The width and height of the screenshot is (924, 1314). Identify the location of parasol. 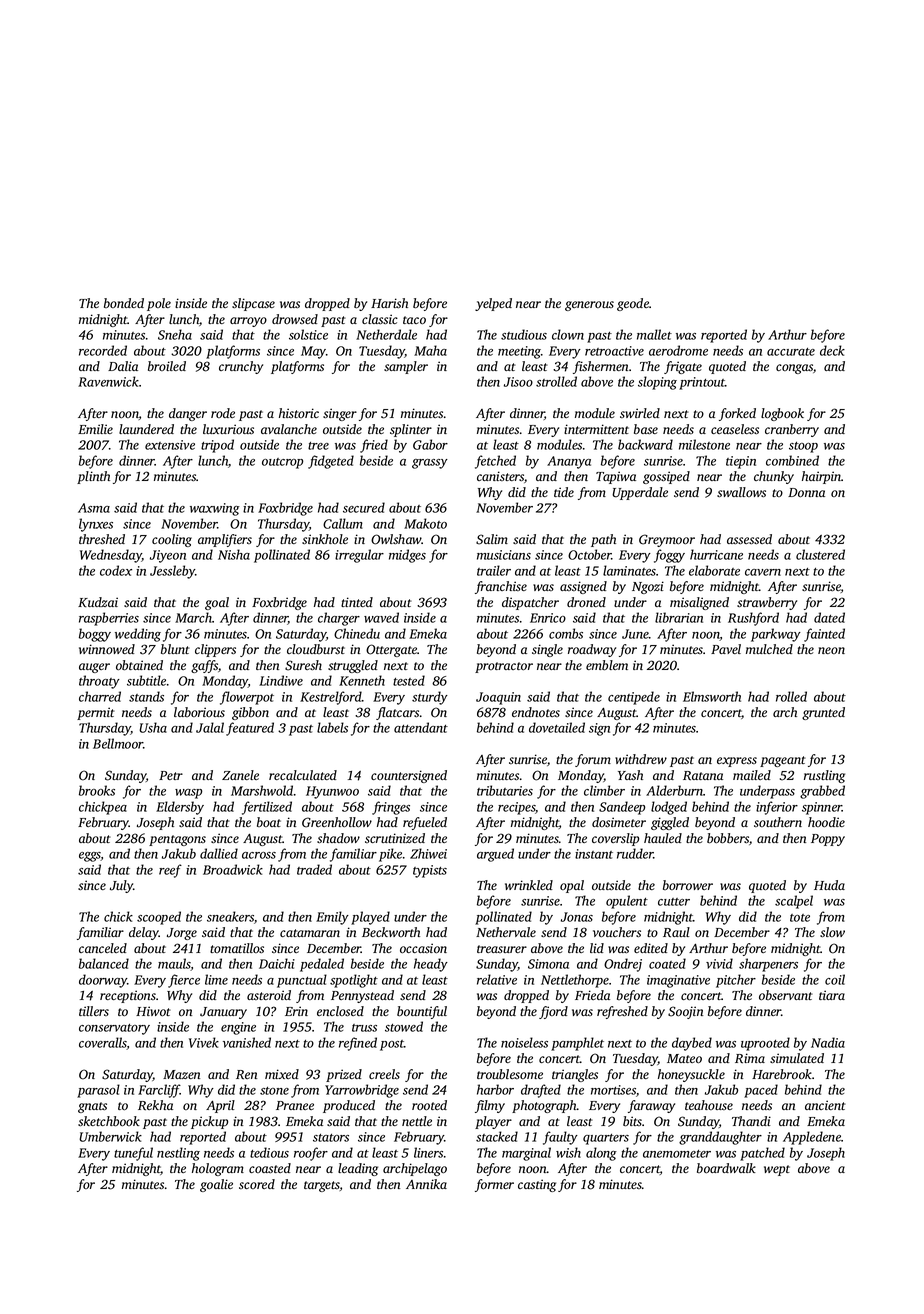
(98, 1091).
